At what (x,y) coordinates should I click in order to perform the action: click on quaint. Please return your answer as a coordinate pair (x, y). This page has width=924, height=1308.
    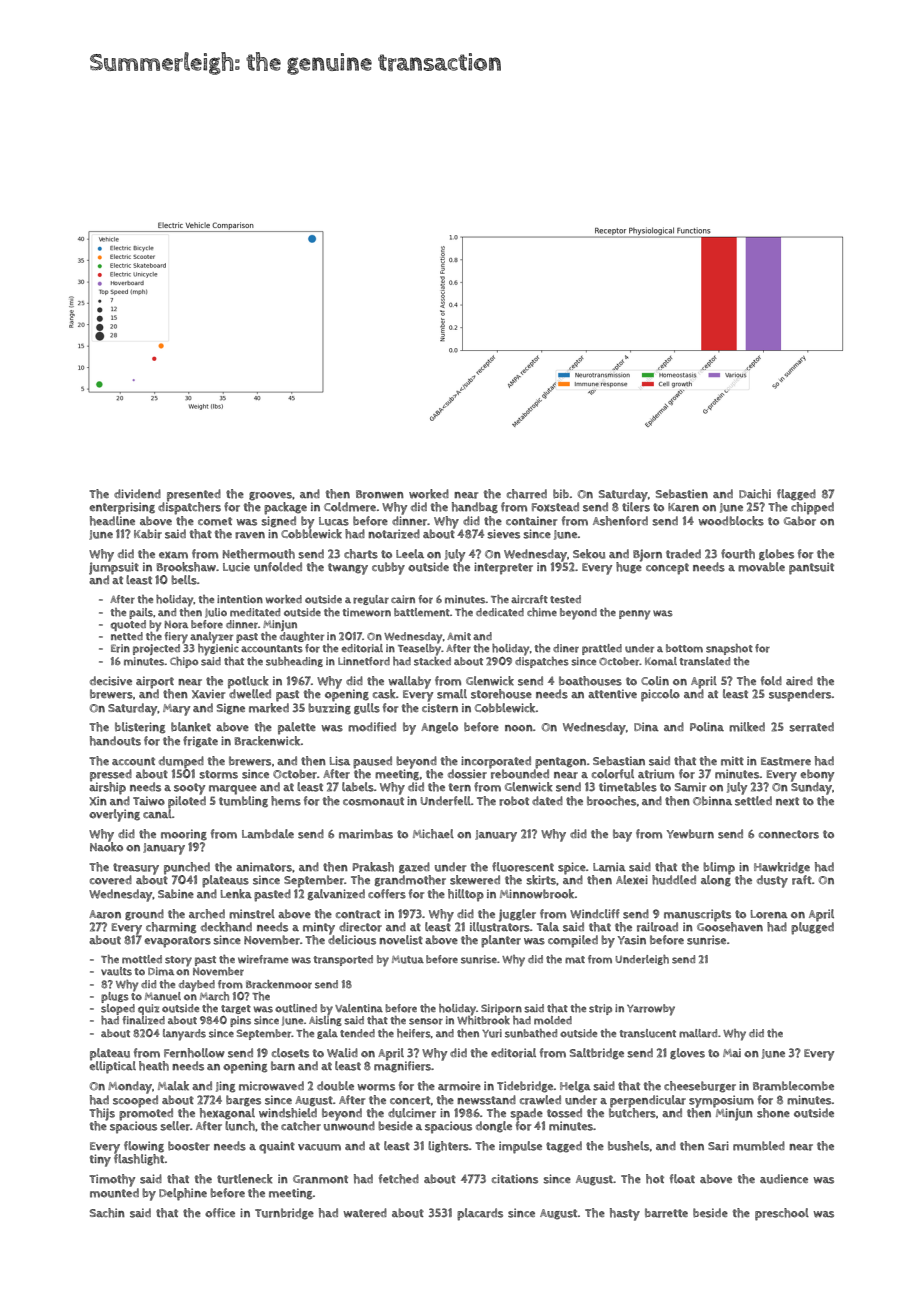
    Looking at the image, I should click on (277, 1147).
